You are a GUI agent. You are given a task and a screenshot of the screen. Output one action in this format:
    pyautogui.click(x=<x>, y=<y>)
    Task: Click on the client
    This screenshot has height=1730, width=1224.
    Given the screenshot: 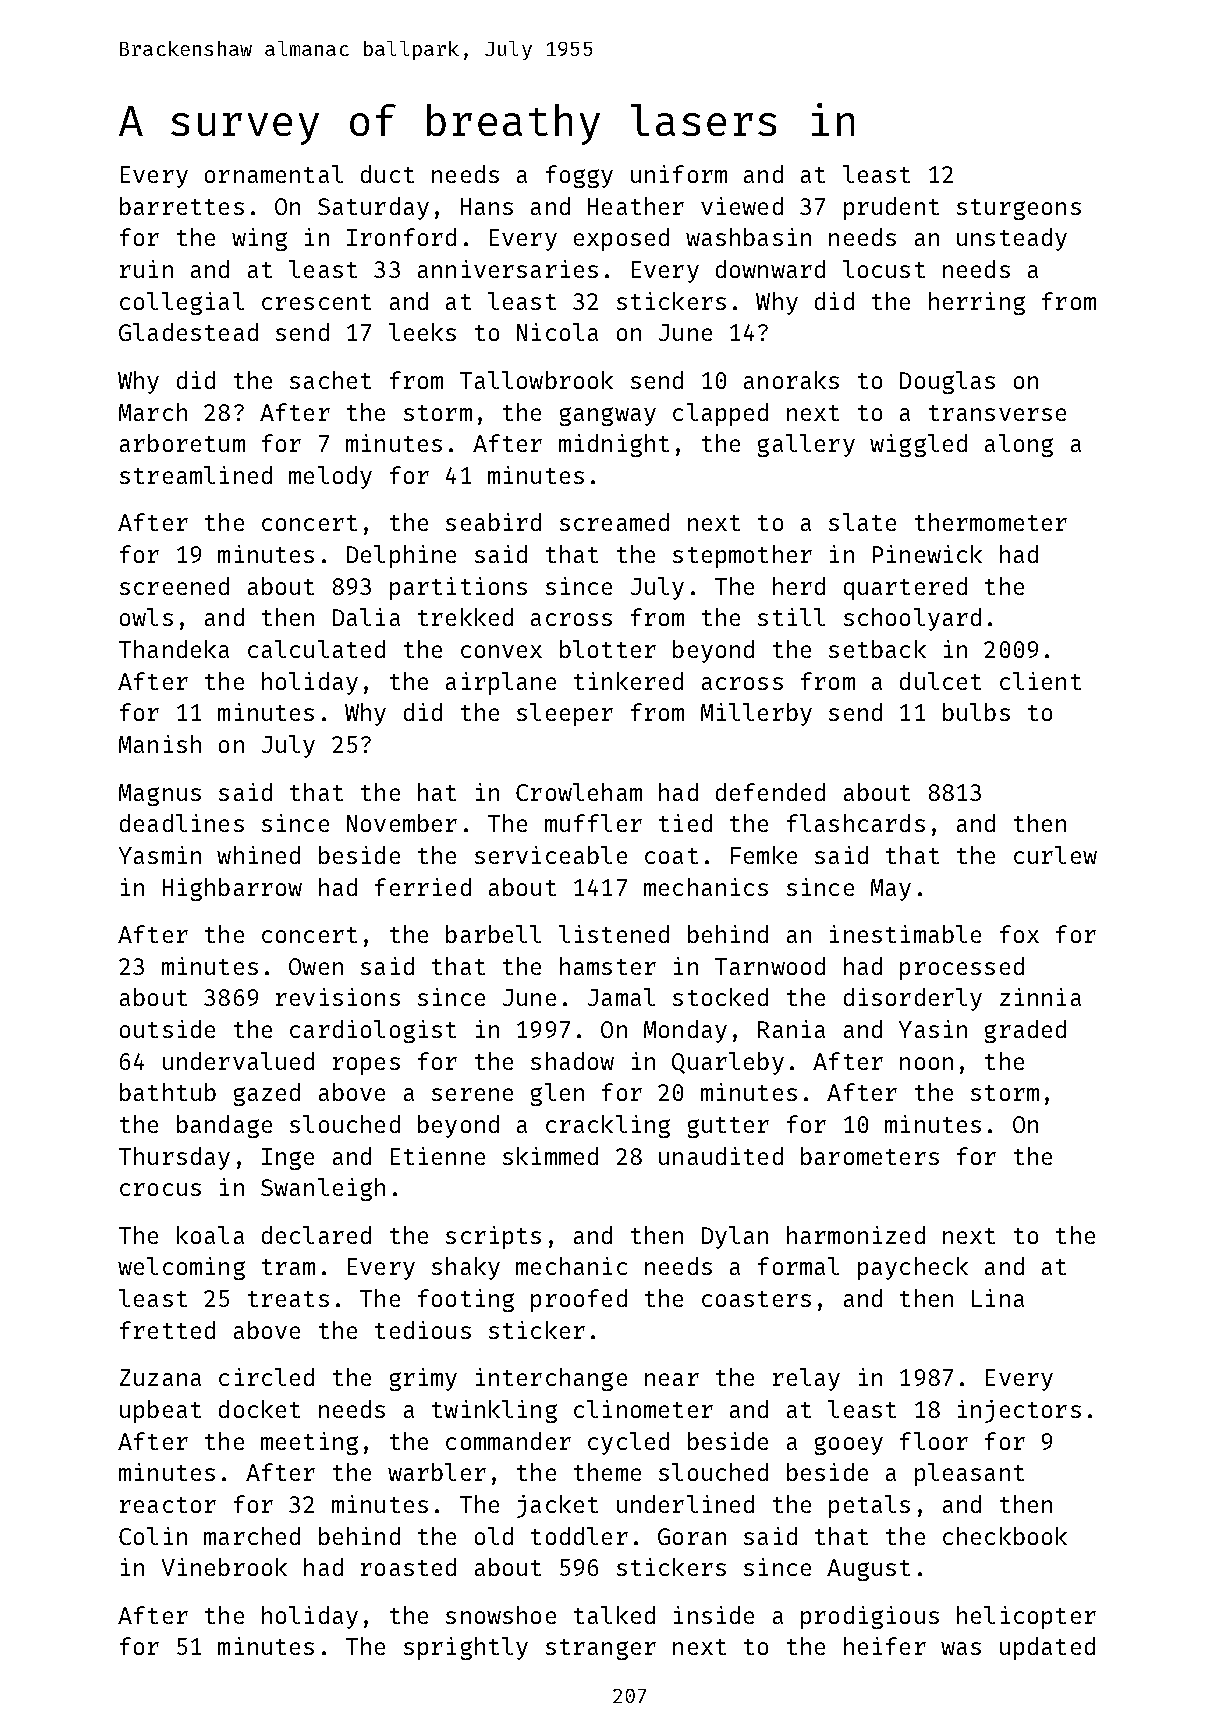 What is the action you would take?
    pyautogui.click(x=1040, y=681)
